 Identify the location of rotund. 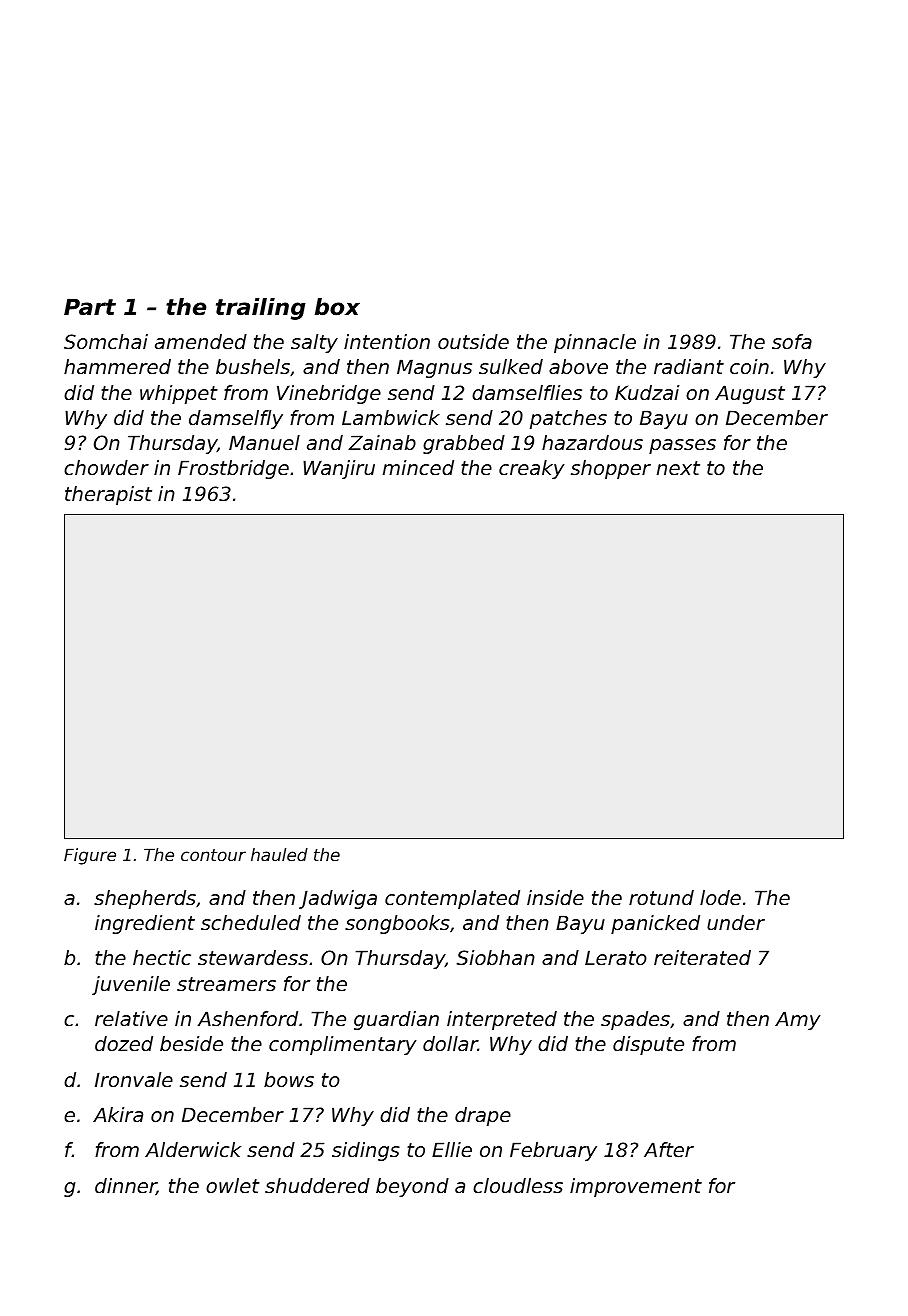
(661, 898).
